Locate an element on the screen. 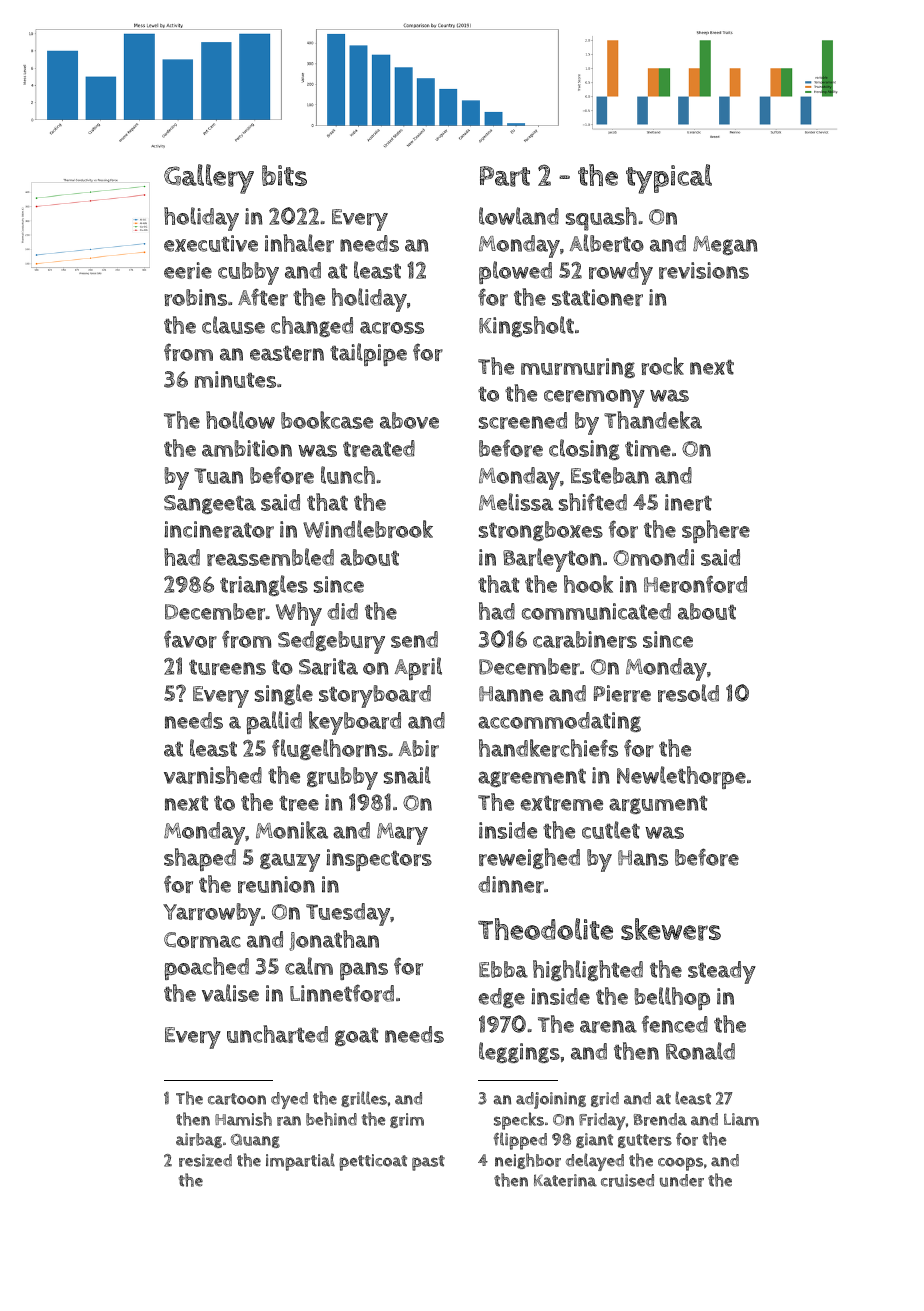 This screenshot has height=1311, width=924. Heronford is located at coordinates (695, 584).
